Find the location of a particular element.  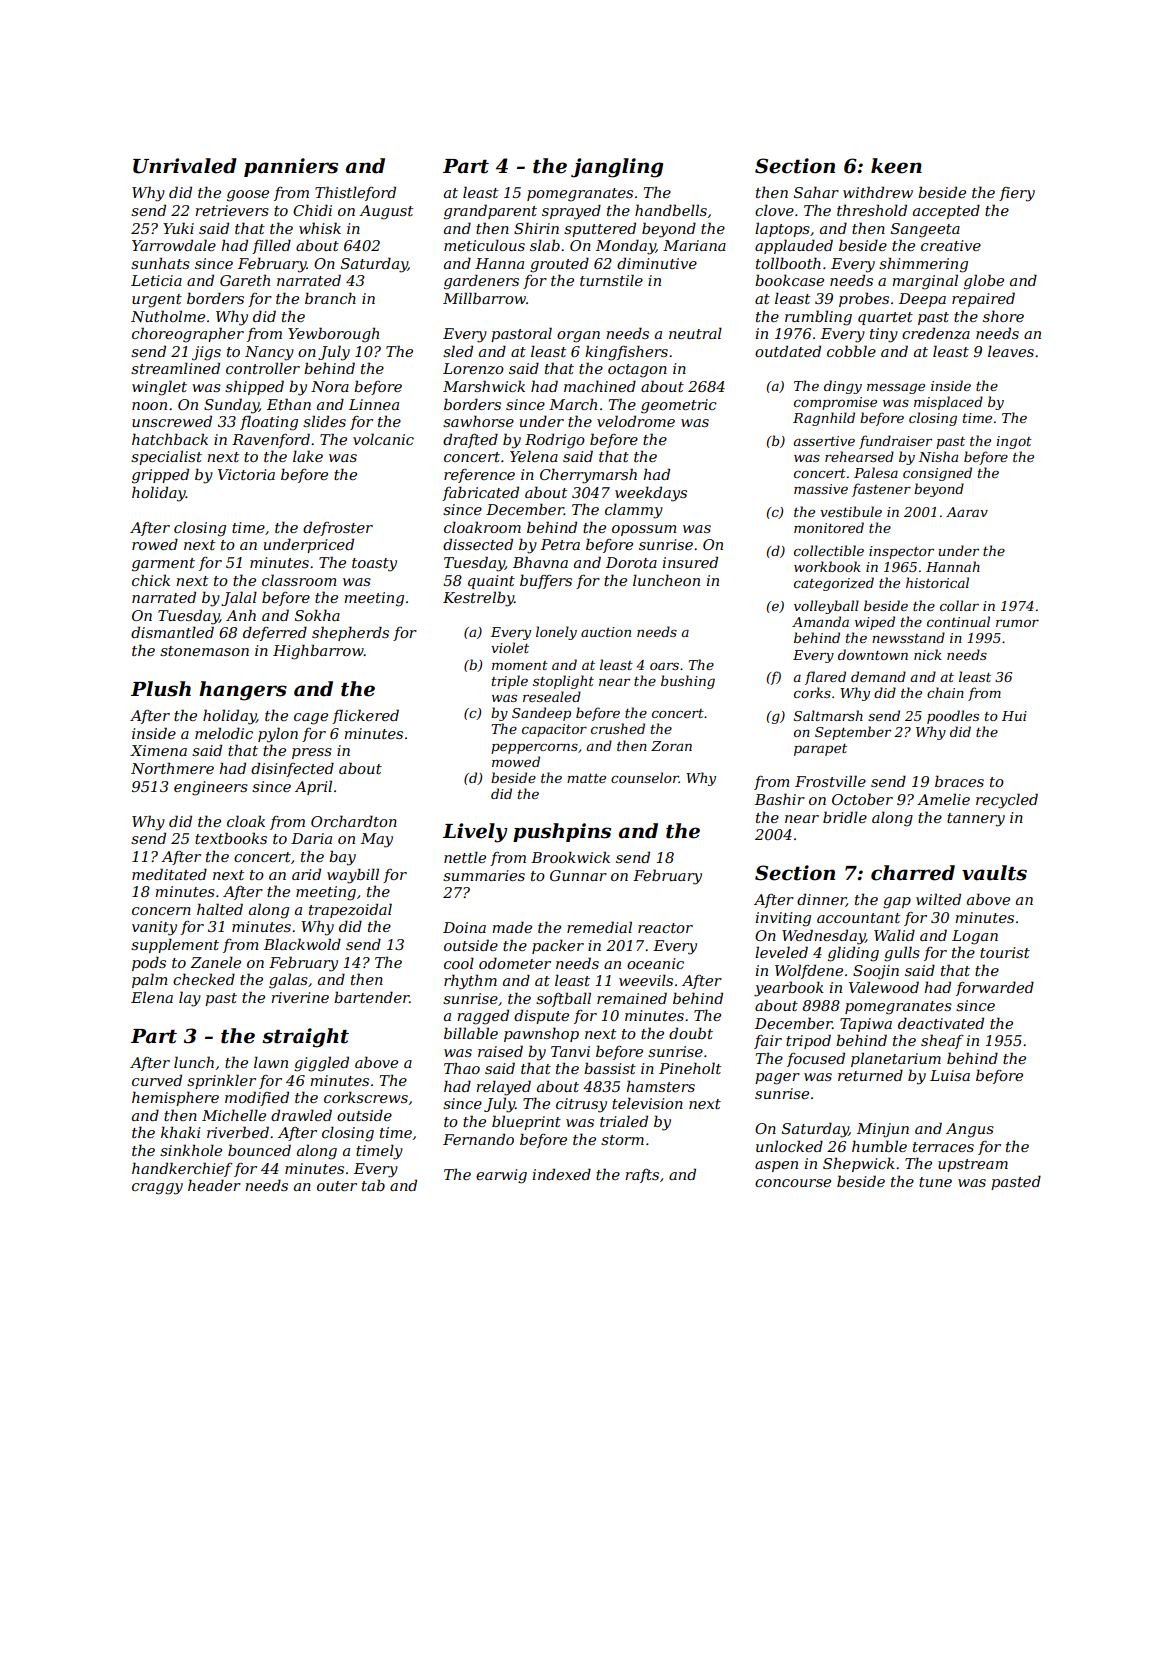

streamlined is located at coordinates (175, 368).
